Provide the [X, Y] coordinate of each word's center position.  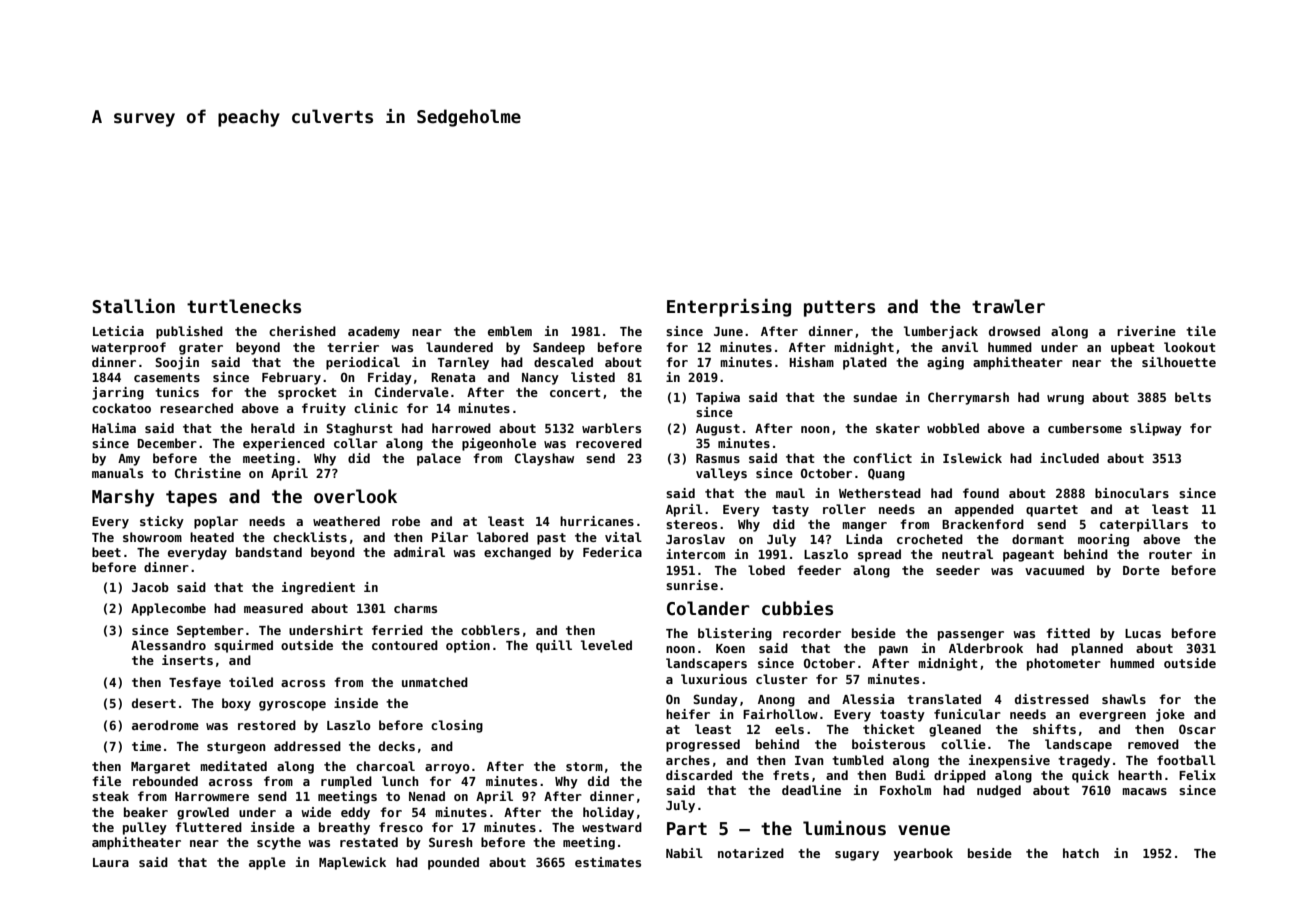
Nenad [427, 796]
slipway [1156, 429]
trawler [1008, 306]
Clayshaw [544, 459]
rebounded [165, 781]
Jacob [150, 587]
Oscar [1197, 729]
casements [167, 377]
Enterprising [729, 307]
